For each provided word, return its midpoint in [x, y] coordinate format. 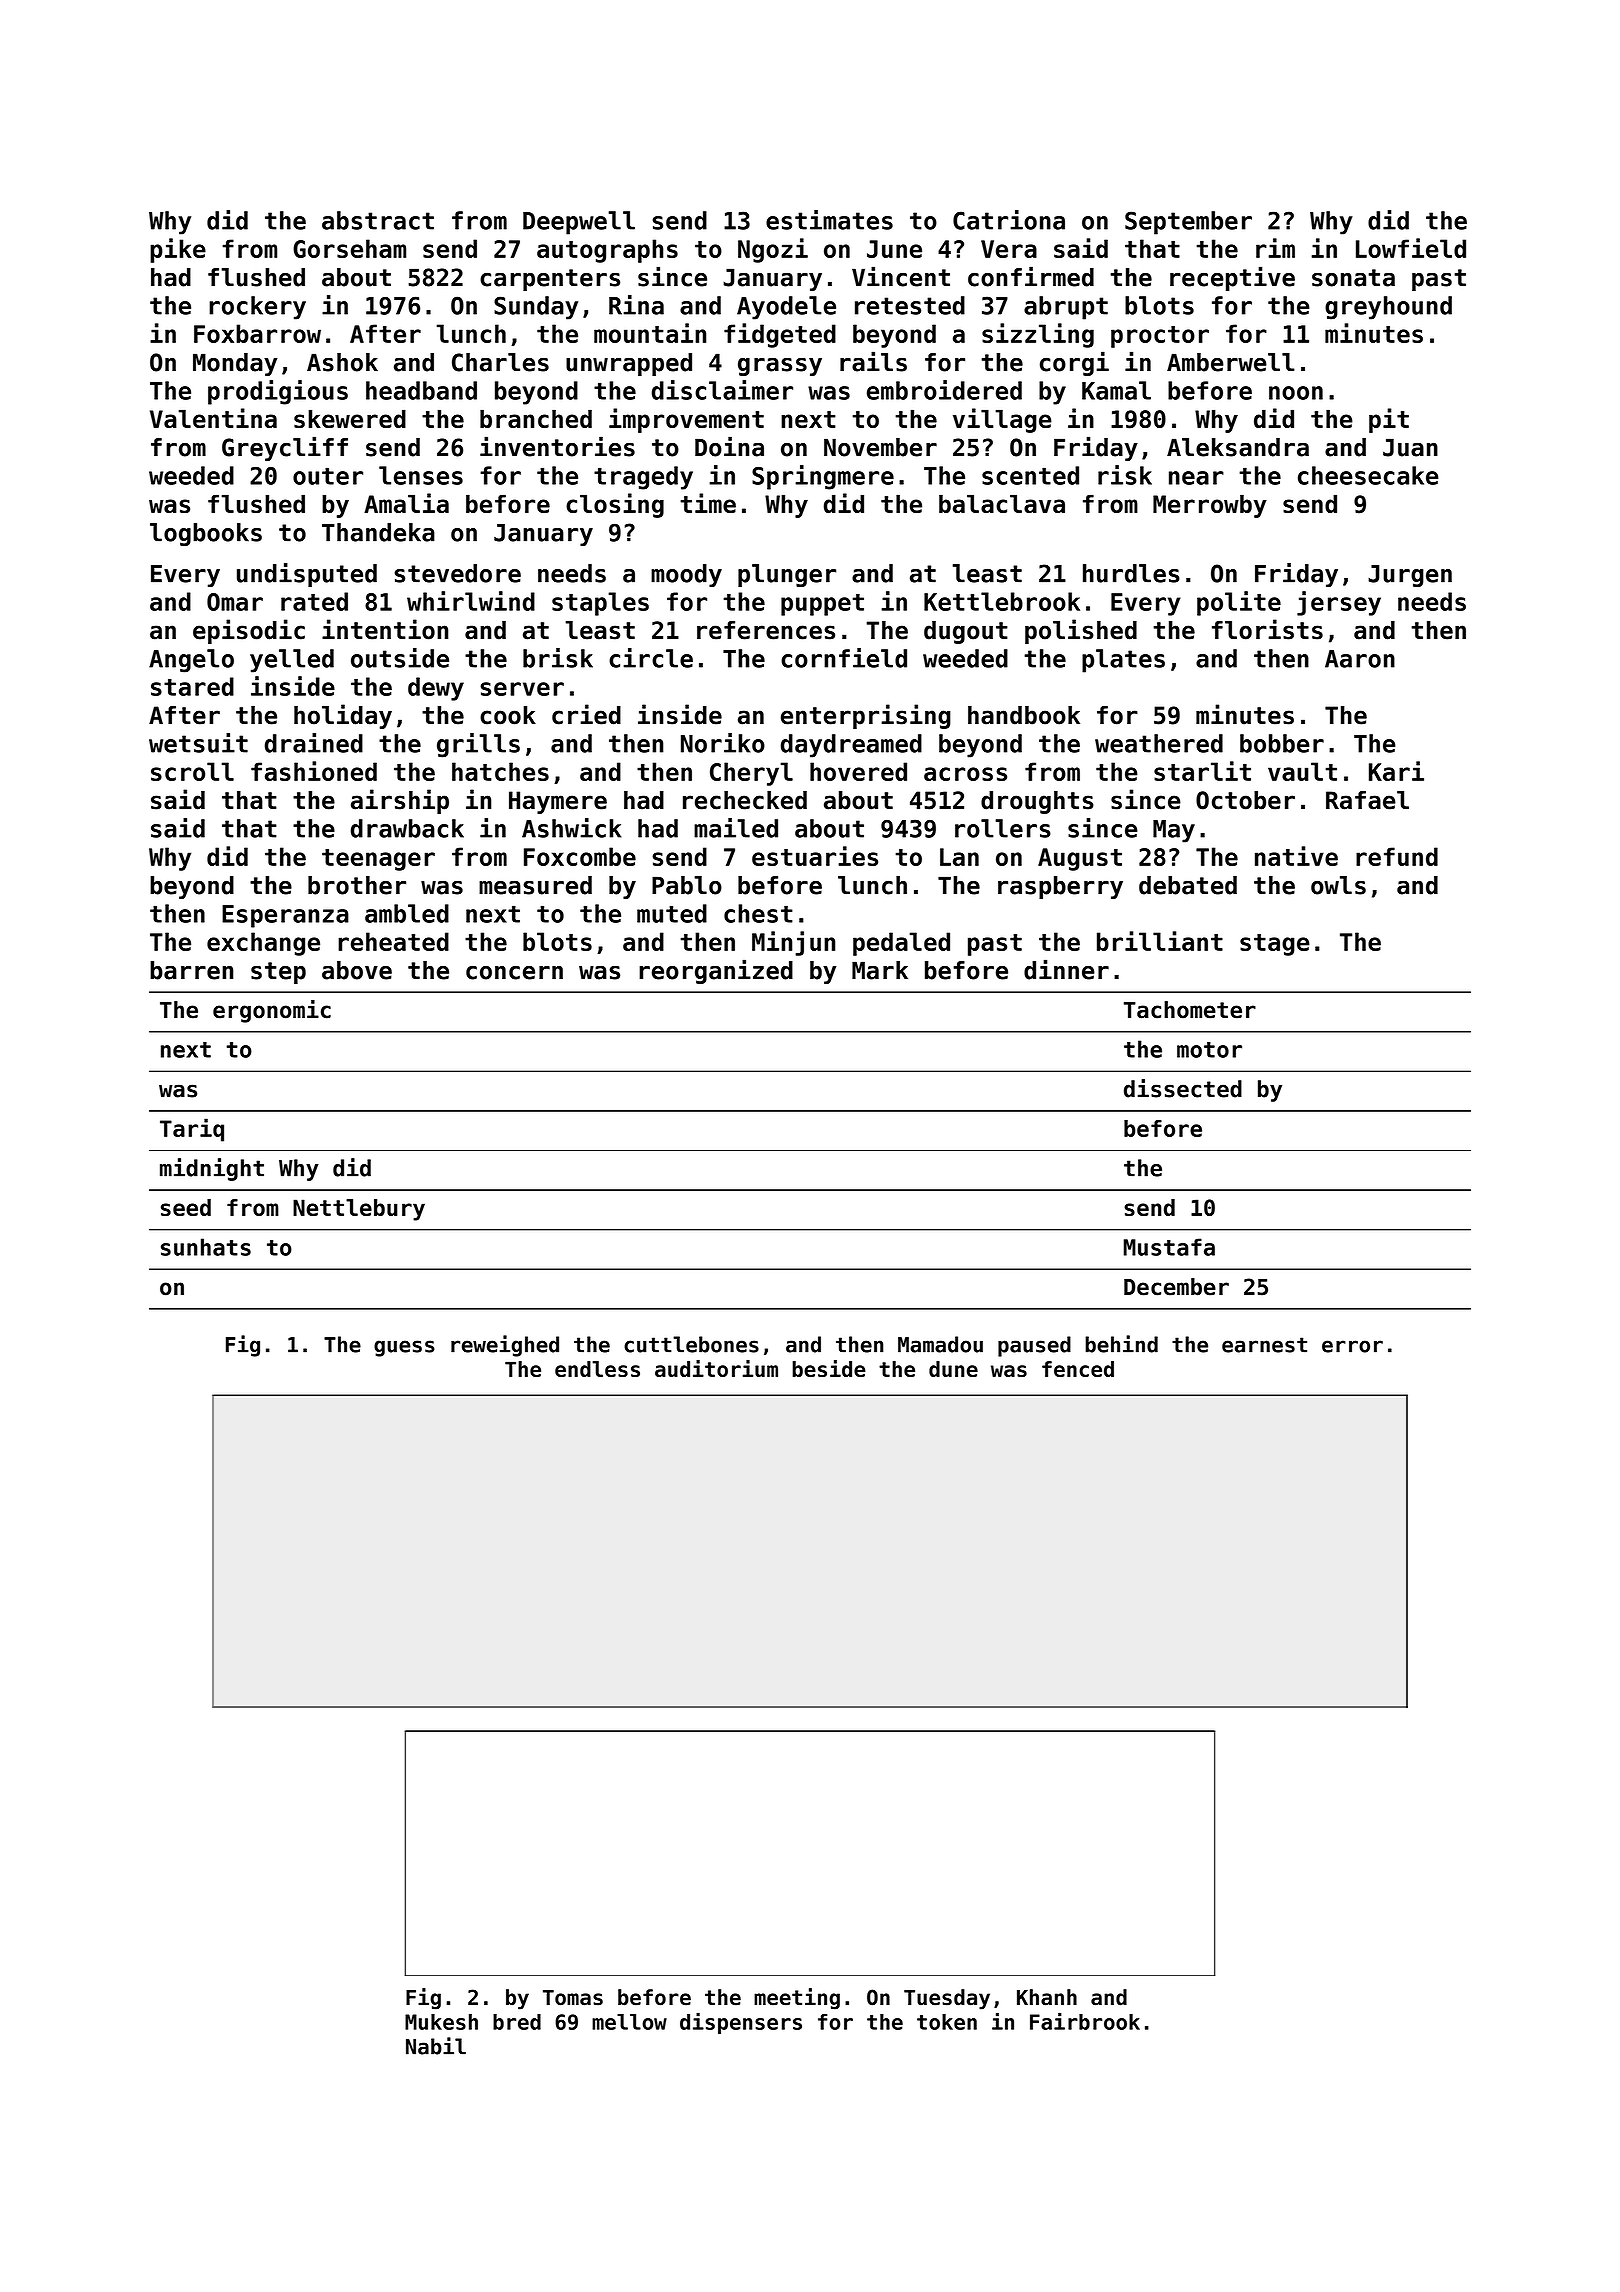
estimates [829, 220]
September [1188, 223]
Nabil [436, 2046]
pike [178, 250]
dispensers [741, 2023]
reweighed [505, 1346]
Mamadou [940, 1344]
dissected [1183, 1088]
